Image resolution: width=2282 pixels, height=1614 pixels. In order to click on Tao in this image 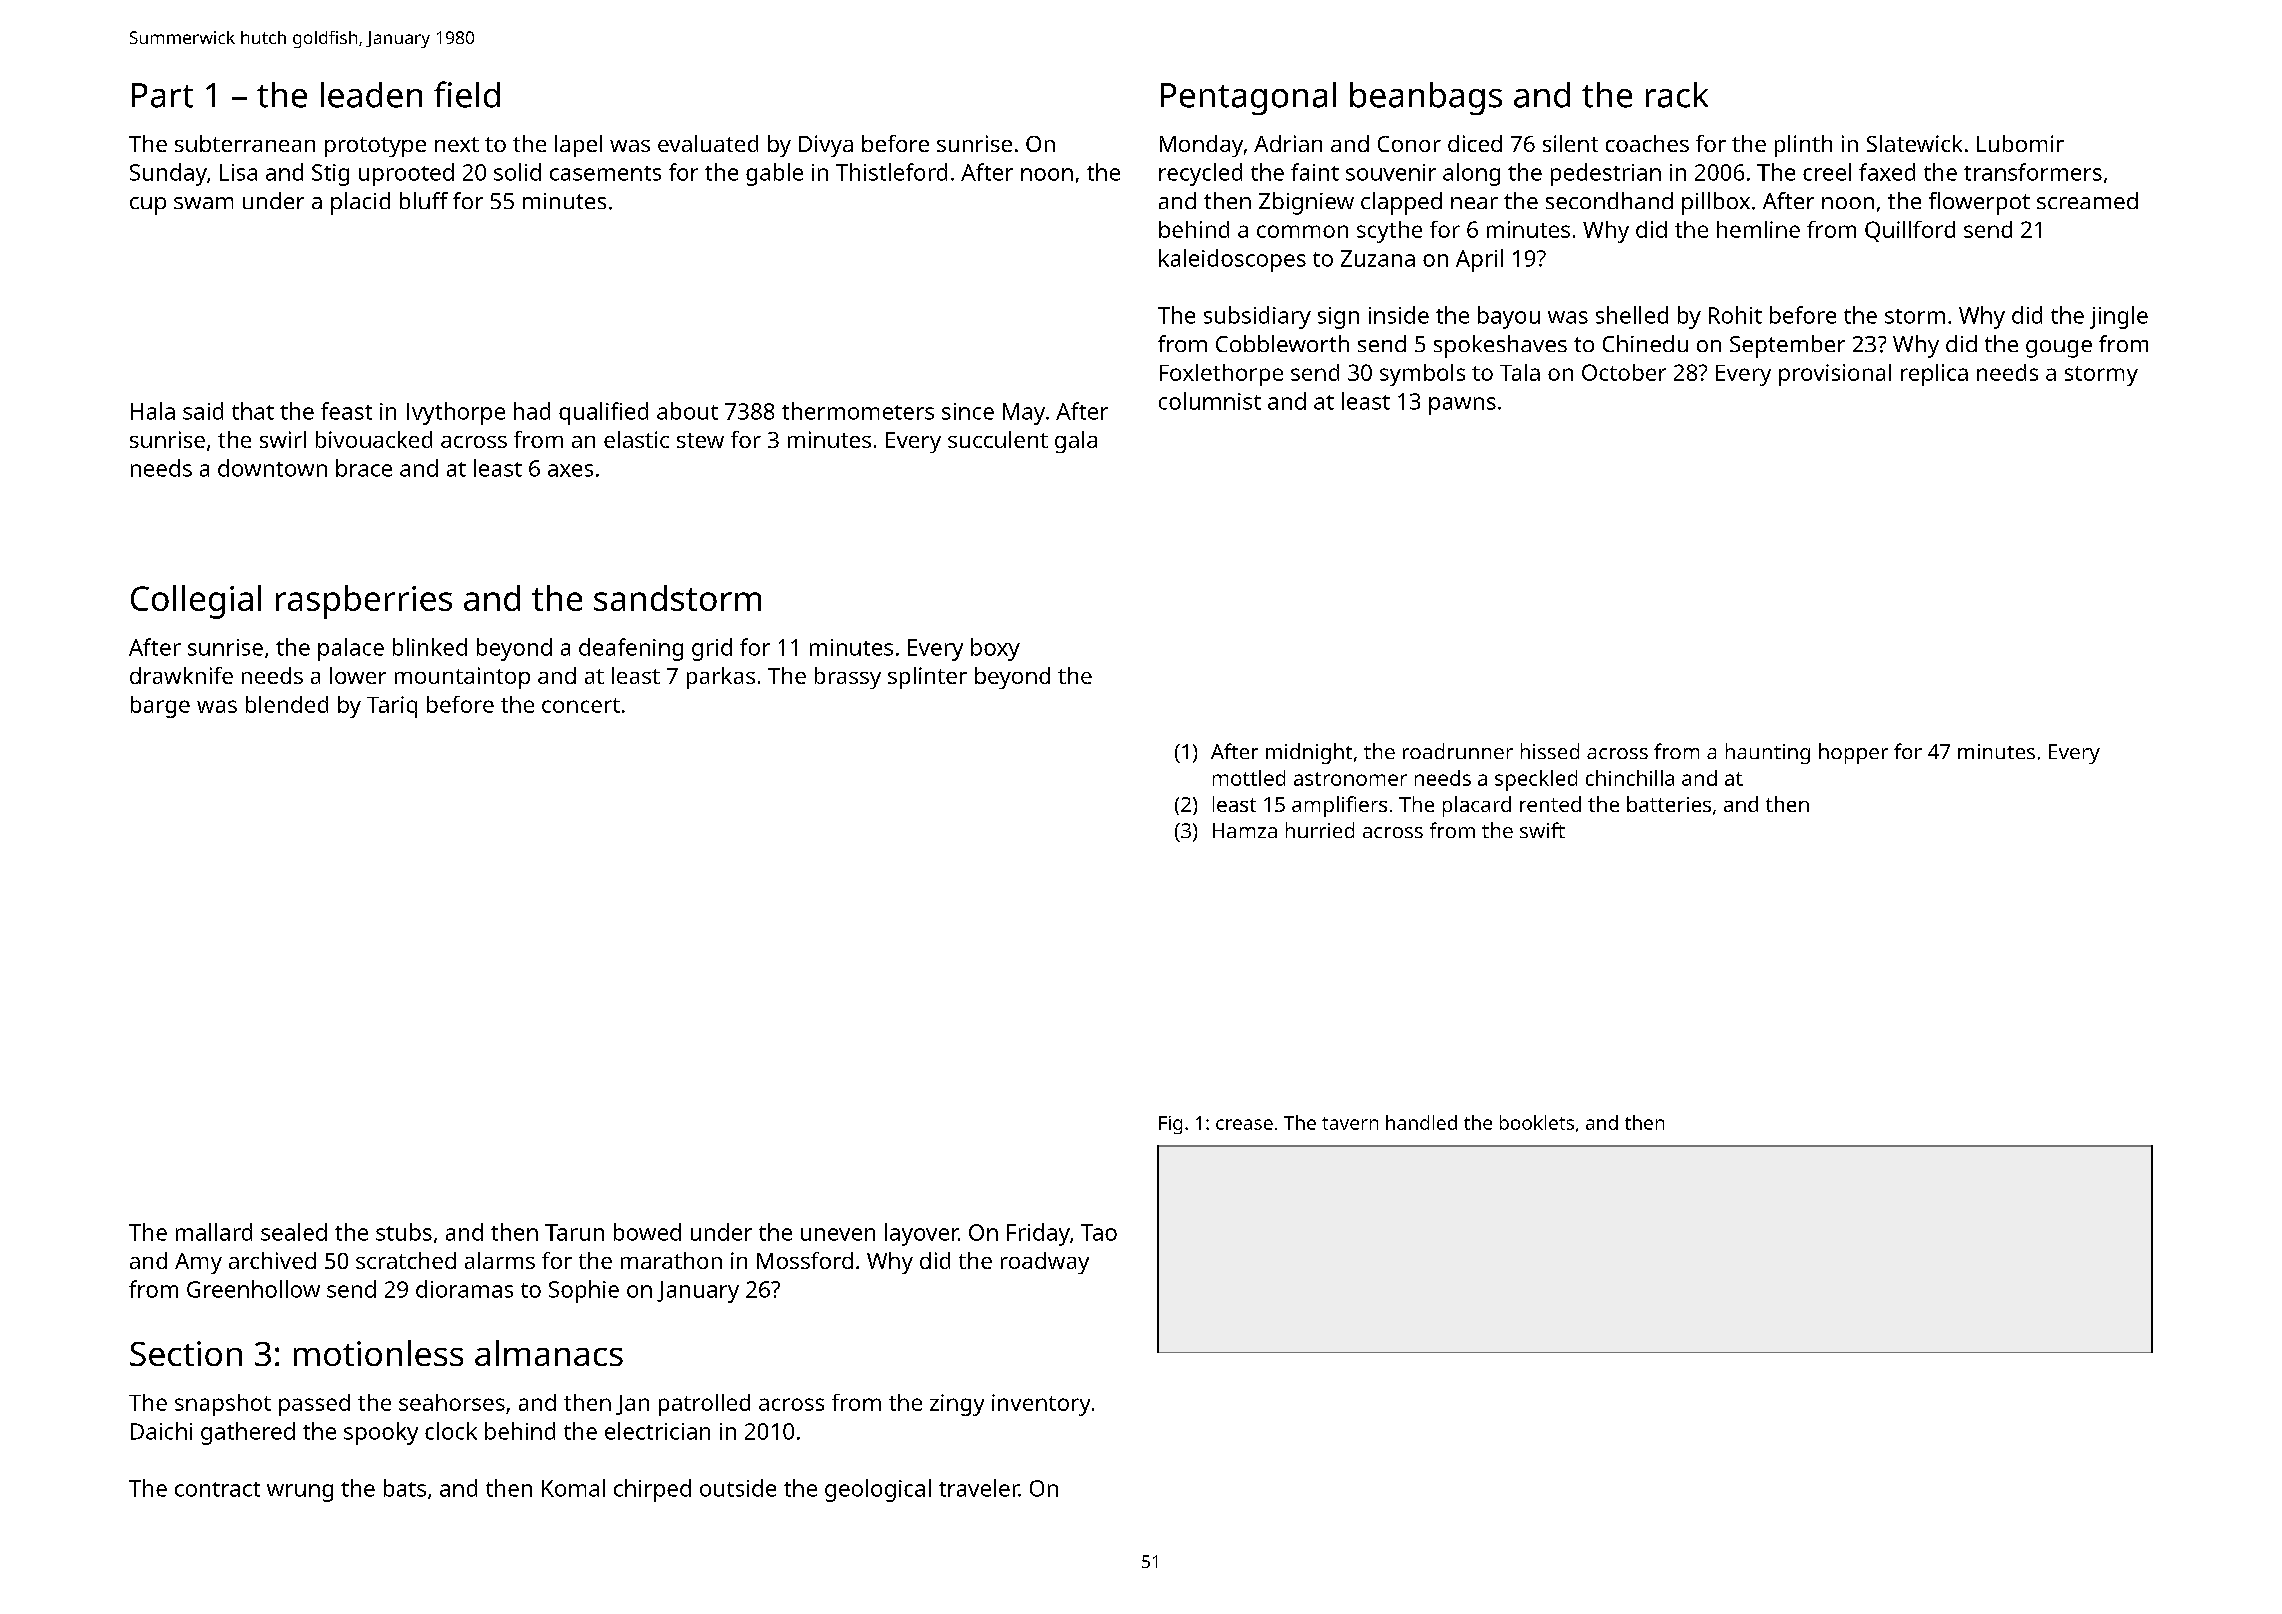, I will do `click(1099, 1232)`.
